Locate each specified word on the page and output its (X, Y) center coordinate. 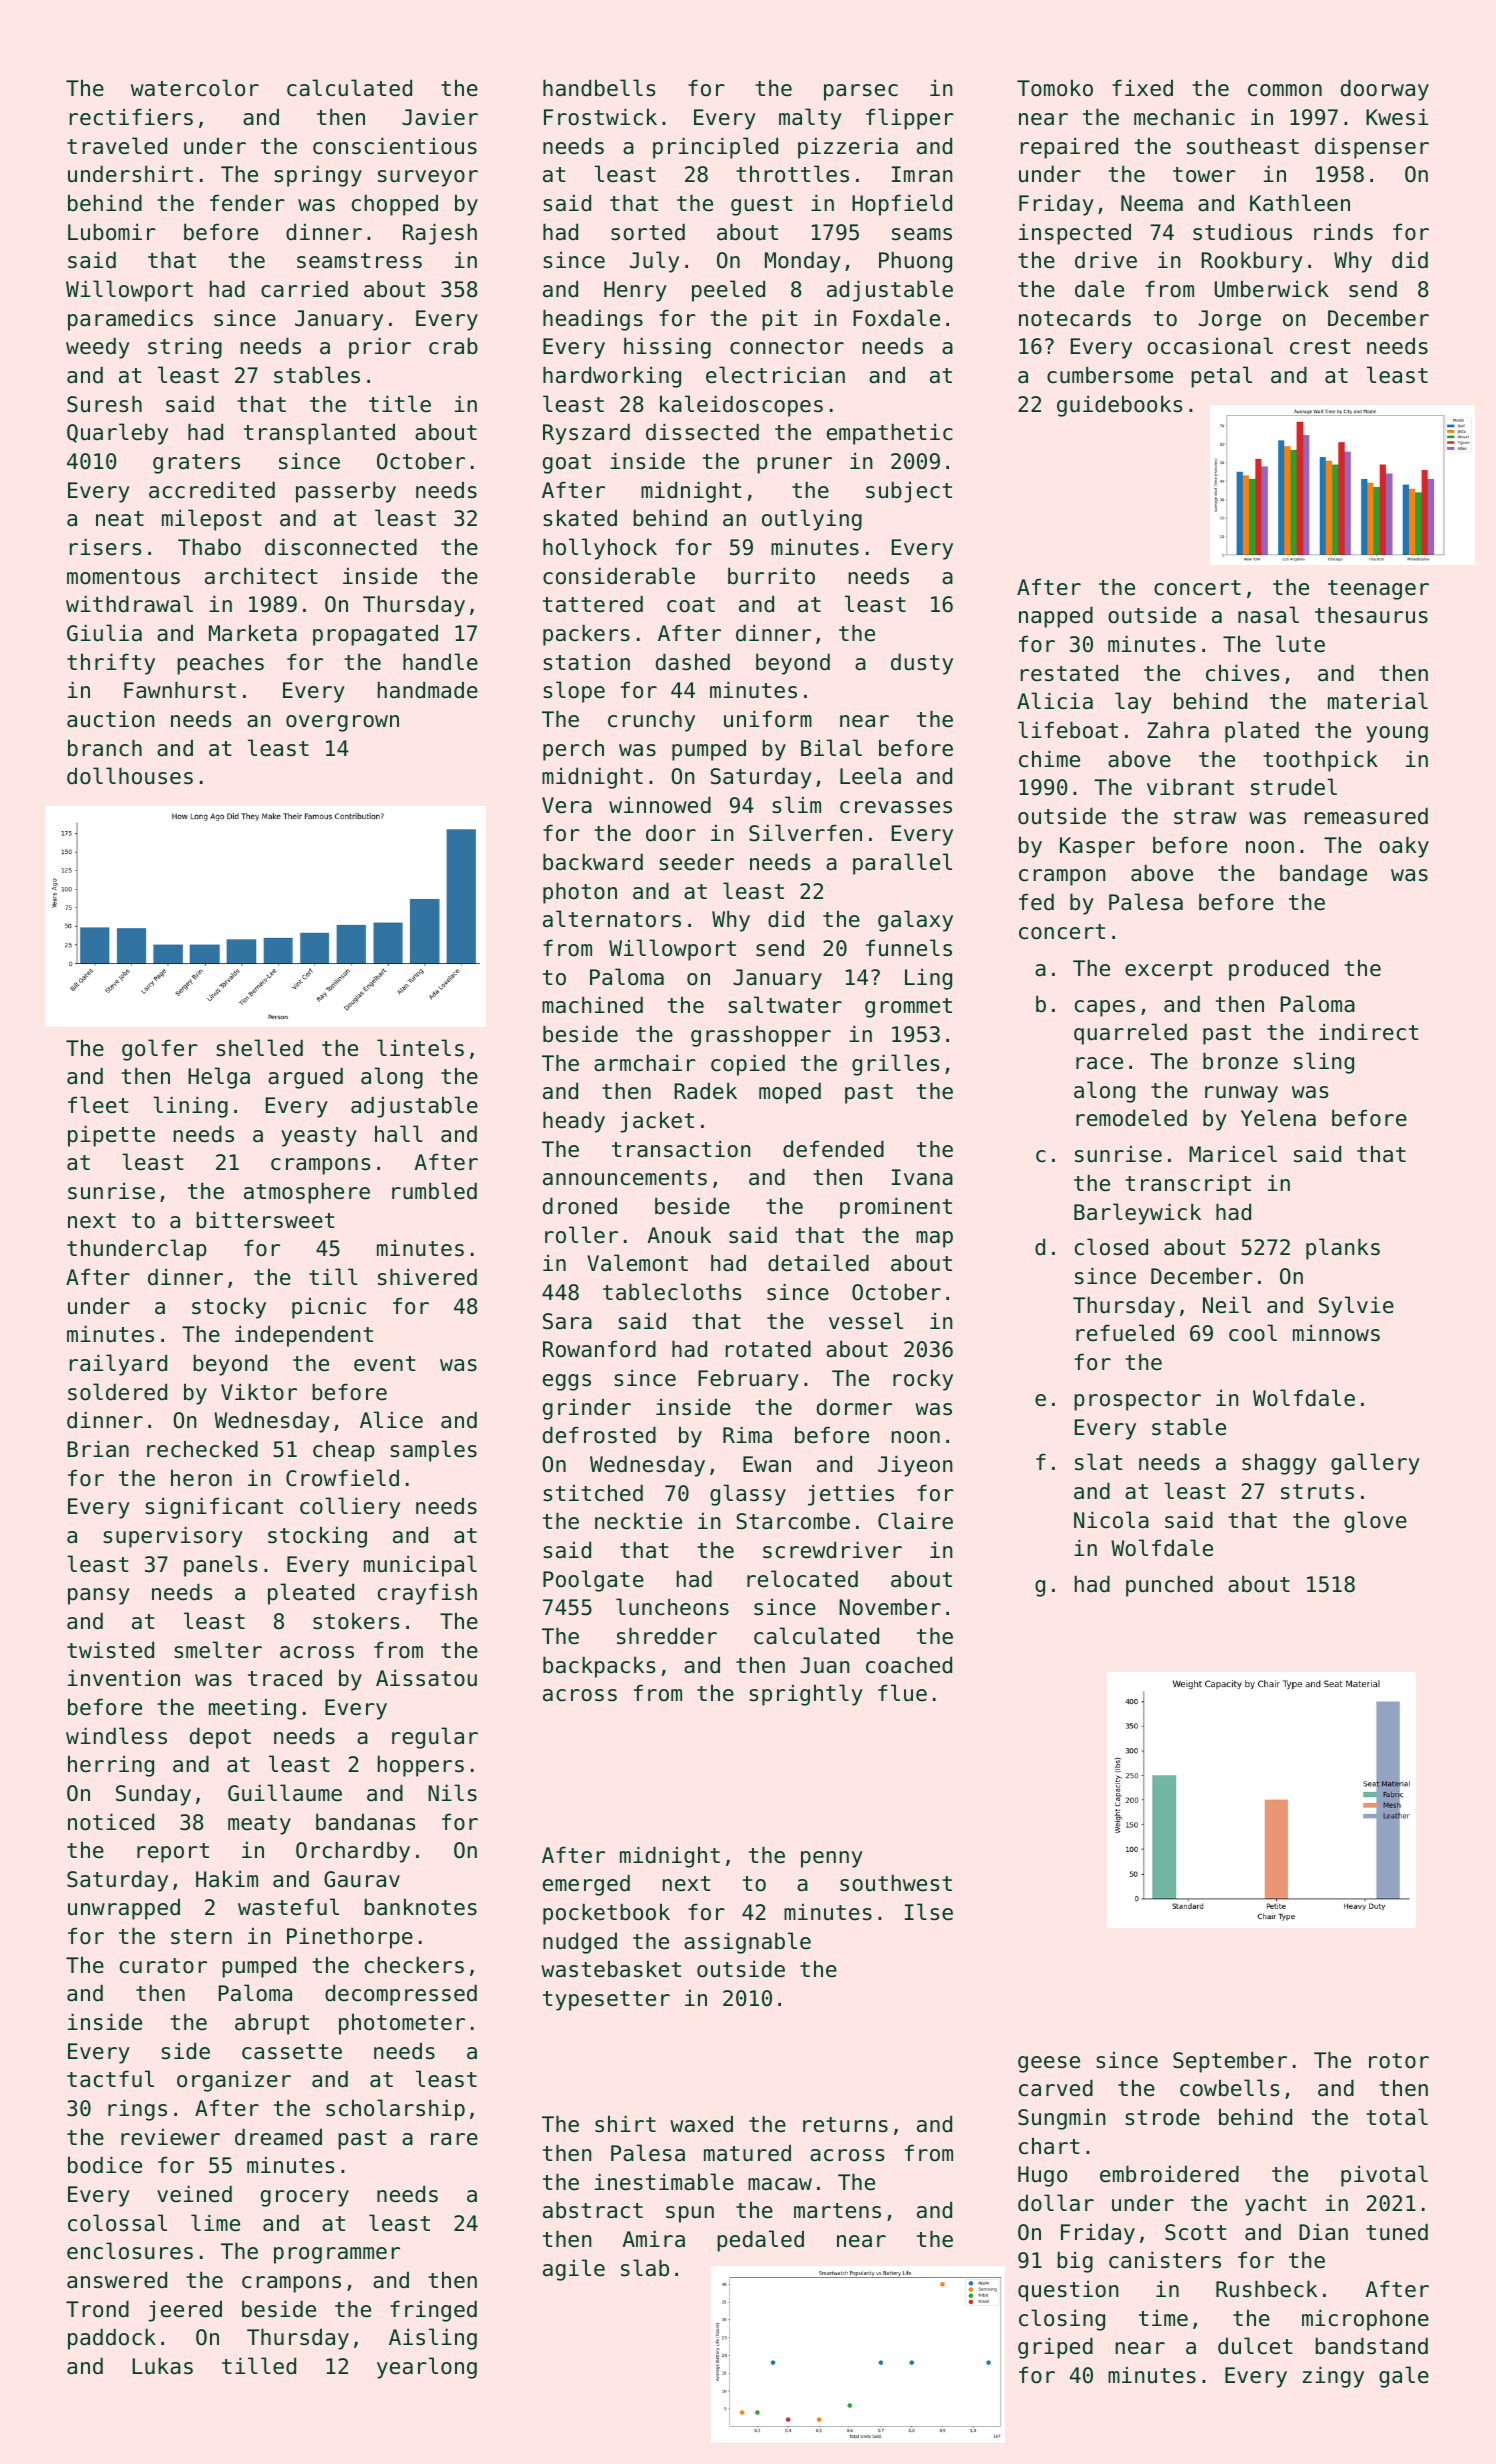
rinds (1343, 232)
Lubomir (112, 232)
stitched (593, 1493)
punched (1169, 1586)
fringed (433, 2311)
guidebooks (1119, 406)
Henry (635, 291)
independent (304, 1336)
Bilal (831, 748)
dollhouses (130, 776)
